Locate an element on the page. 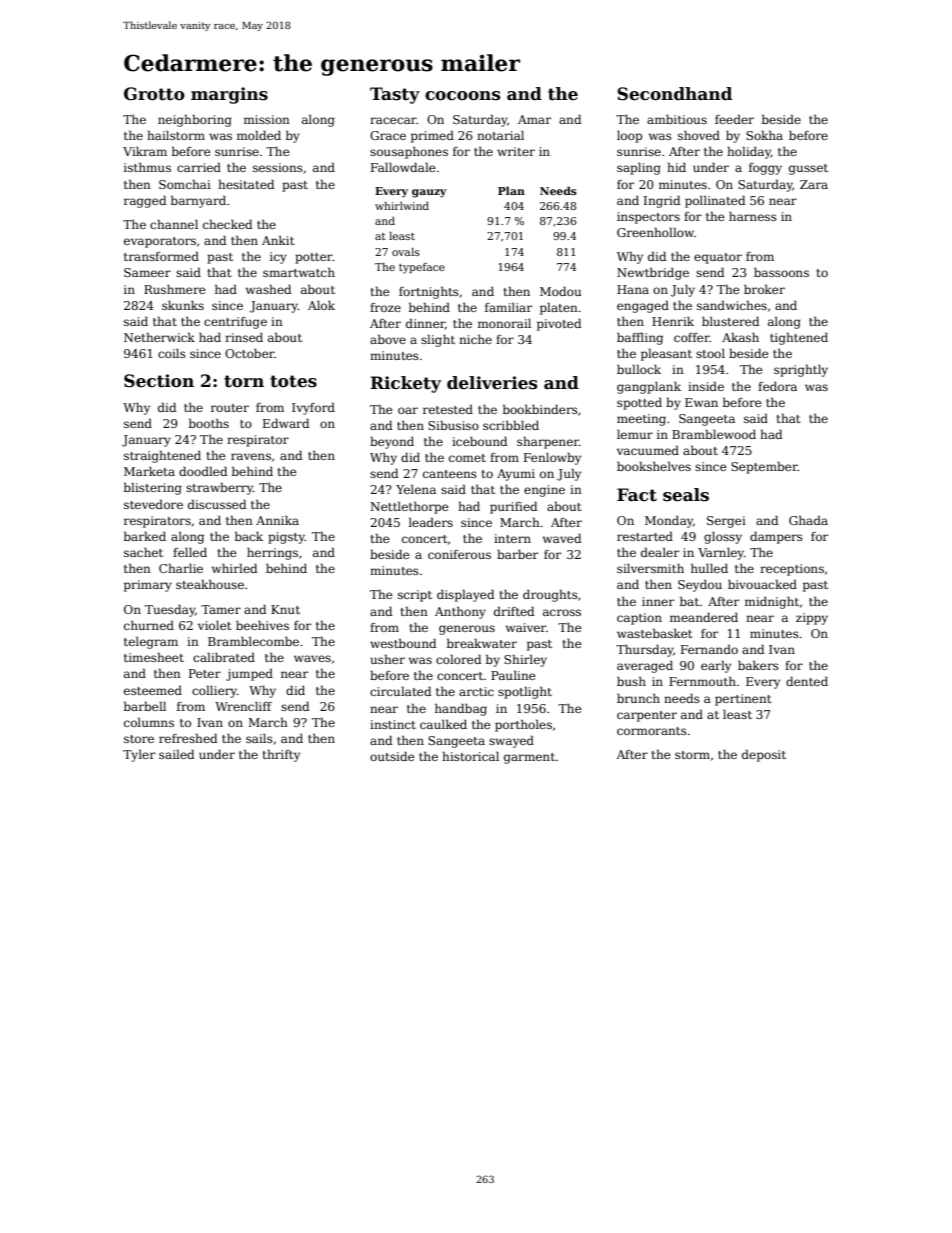 The height and width of the document is (1233, 952). Charlie is located at coordinates (181, 568).
